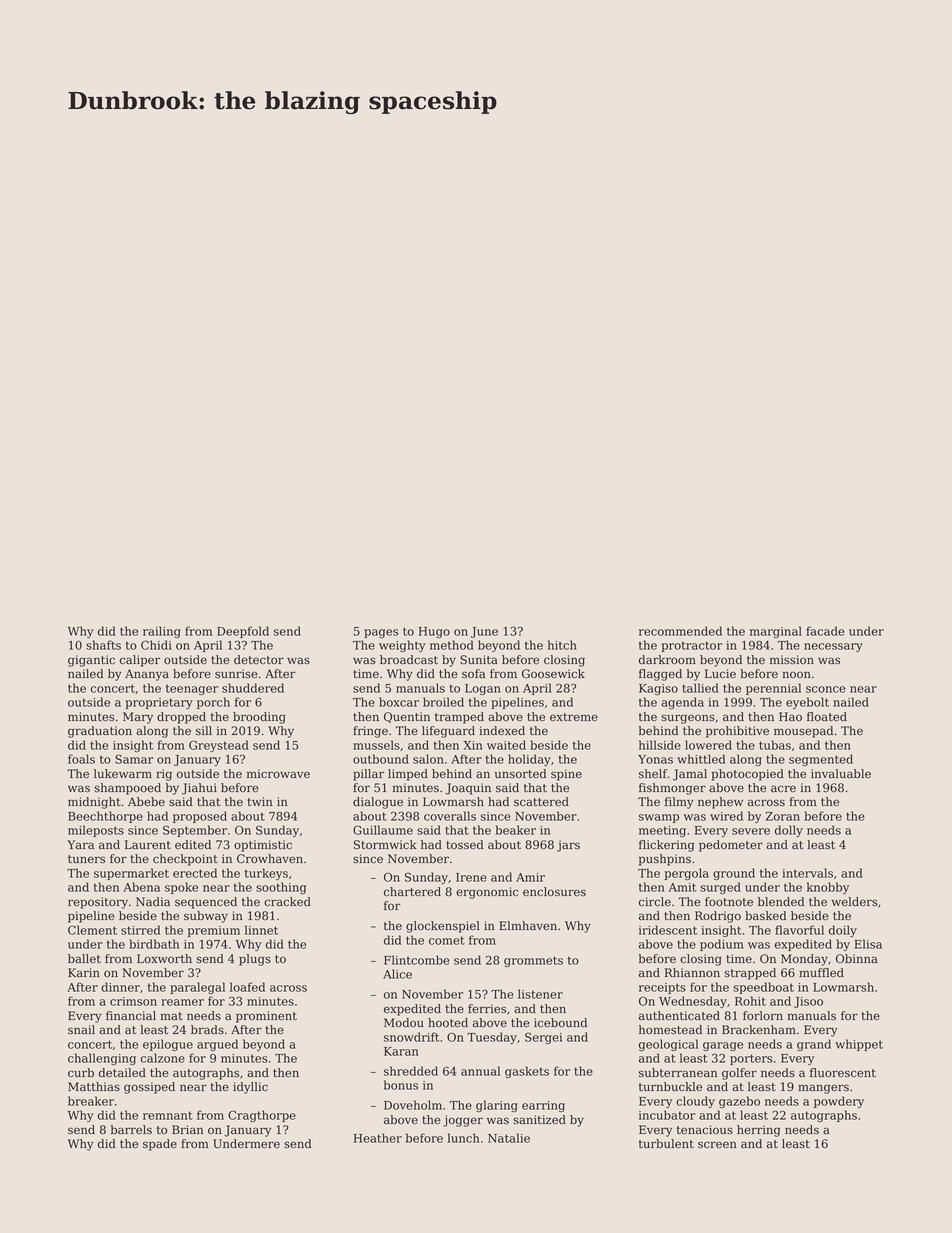  What do you see at coordinates (278, 774) in the image?
I see `microwave` at bounding box center [278, 774].
